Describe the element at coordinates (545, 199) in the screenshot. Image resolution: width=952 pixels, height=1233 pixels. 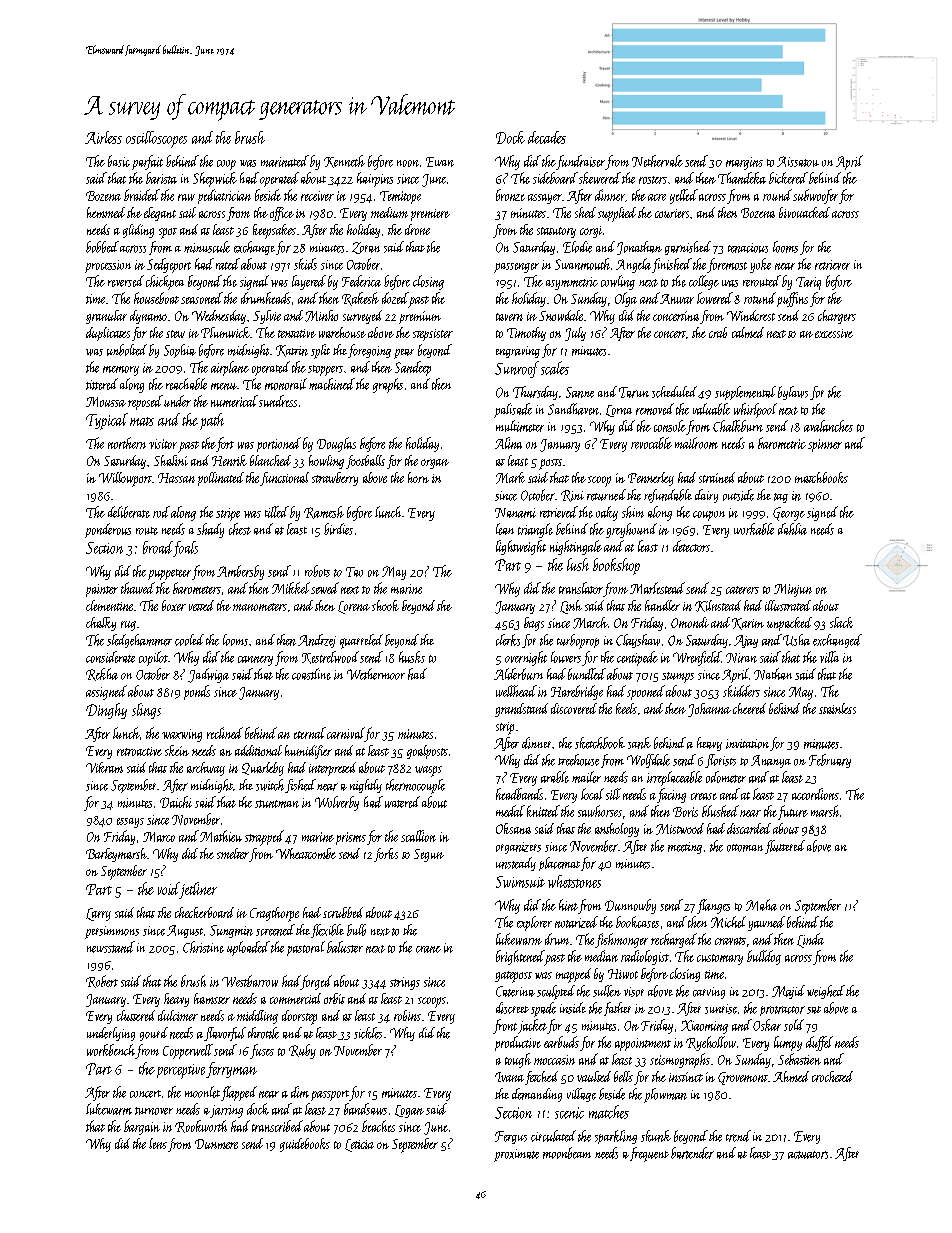
I see `assayer` at that location.
